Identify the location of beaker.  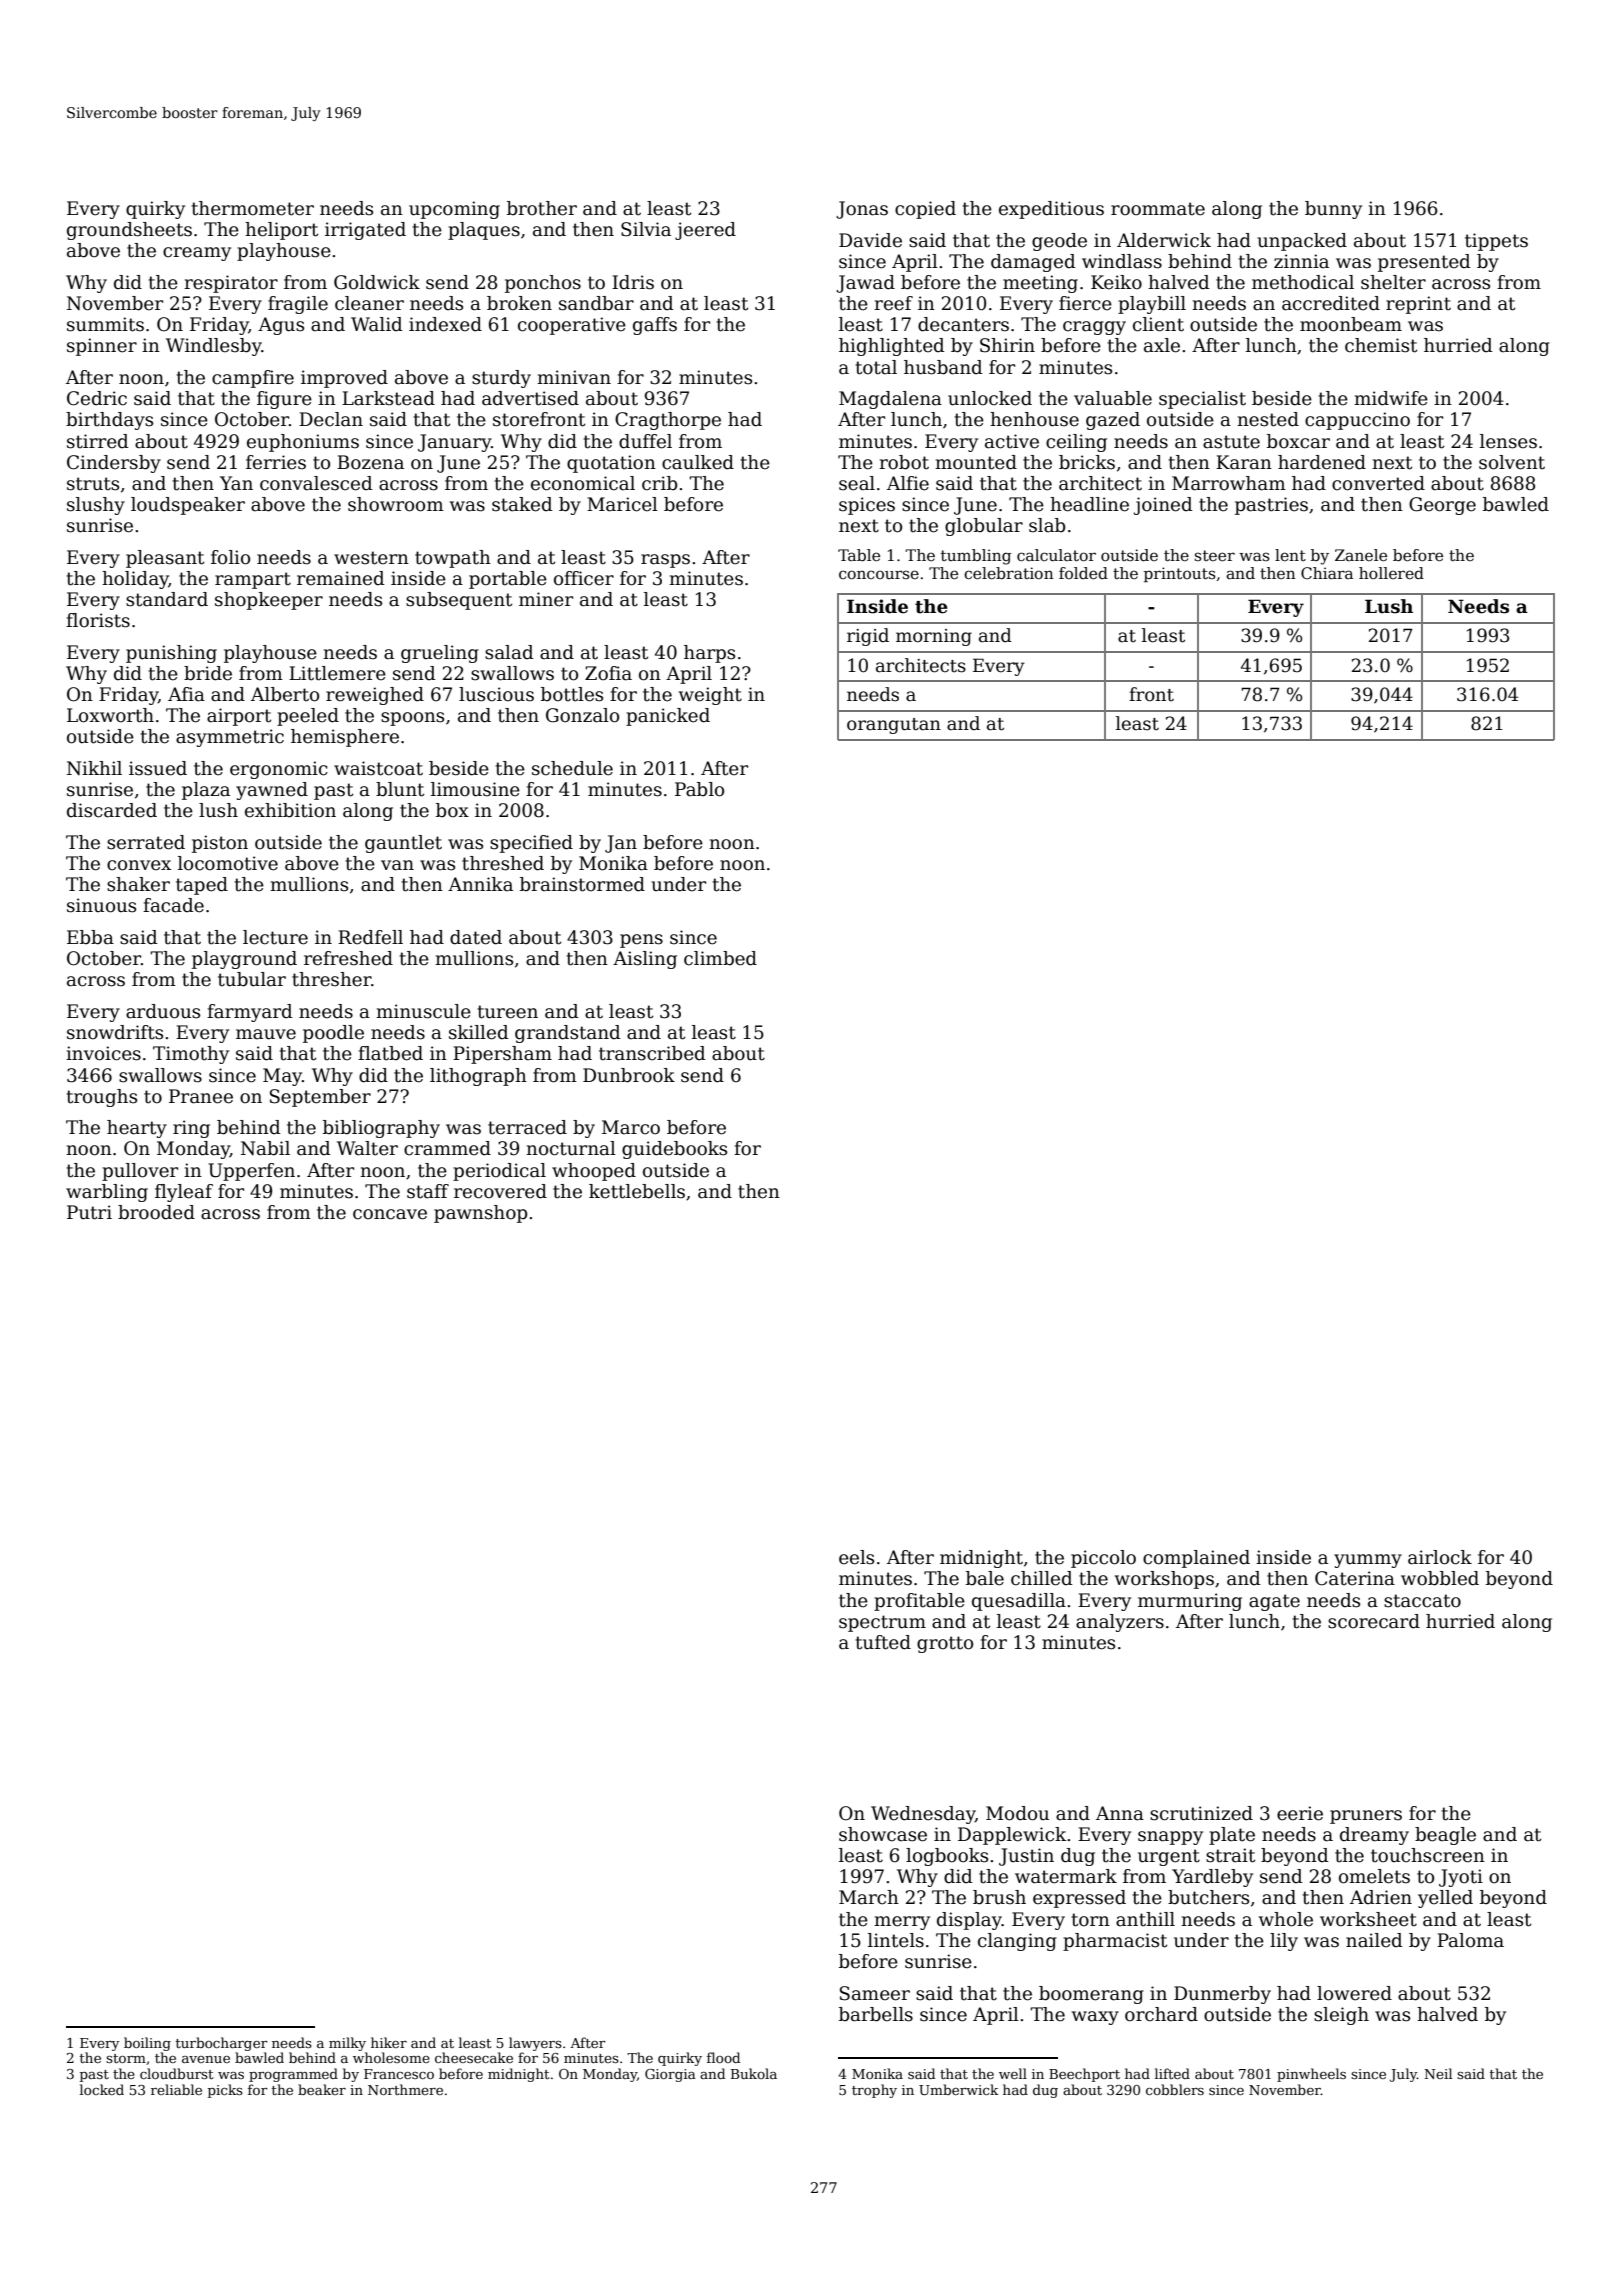
(322, 2089).
